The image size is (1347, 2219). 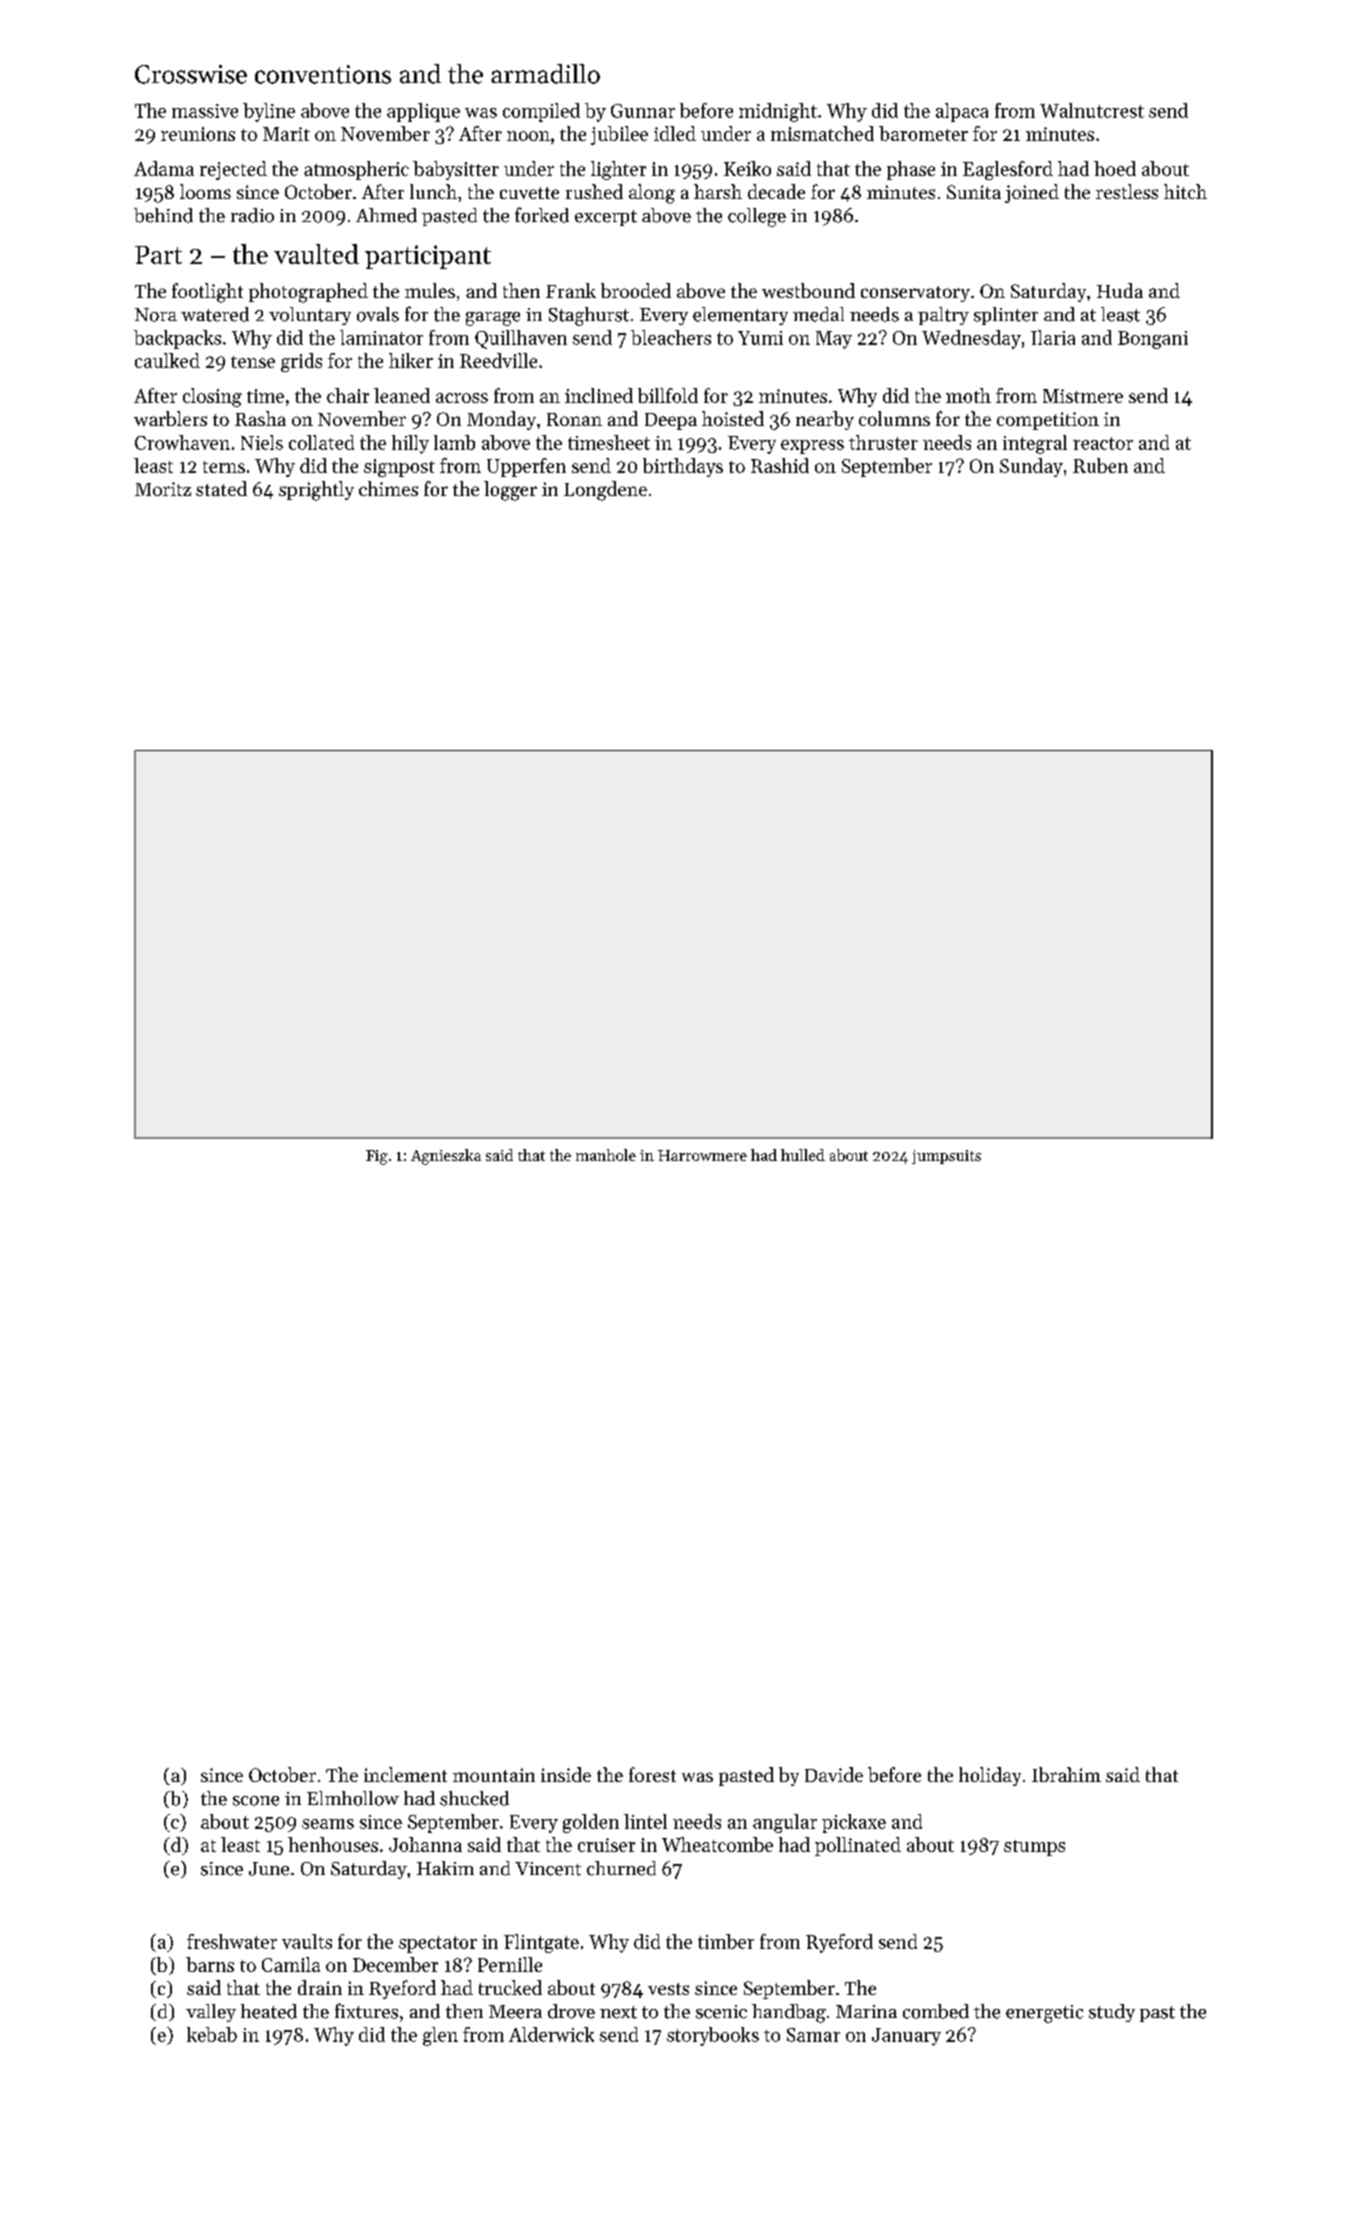 I want to click on jumpsuits, so click(x=946, y=1157).
